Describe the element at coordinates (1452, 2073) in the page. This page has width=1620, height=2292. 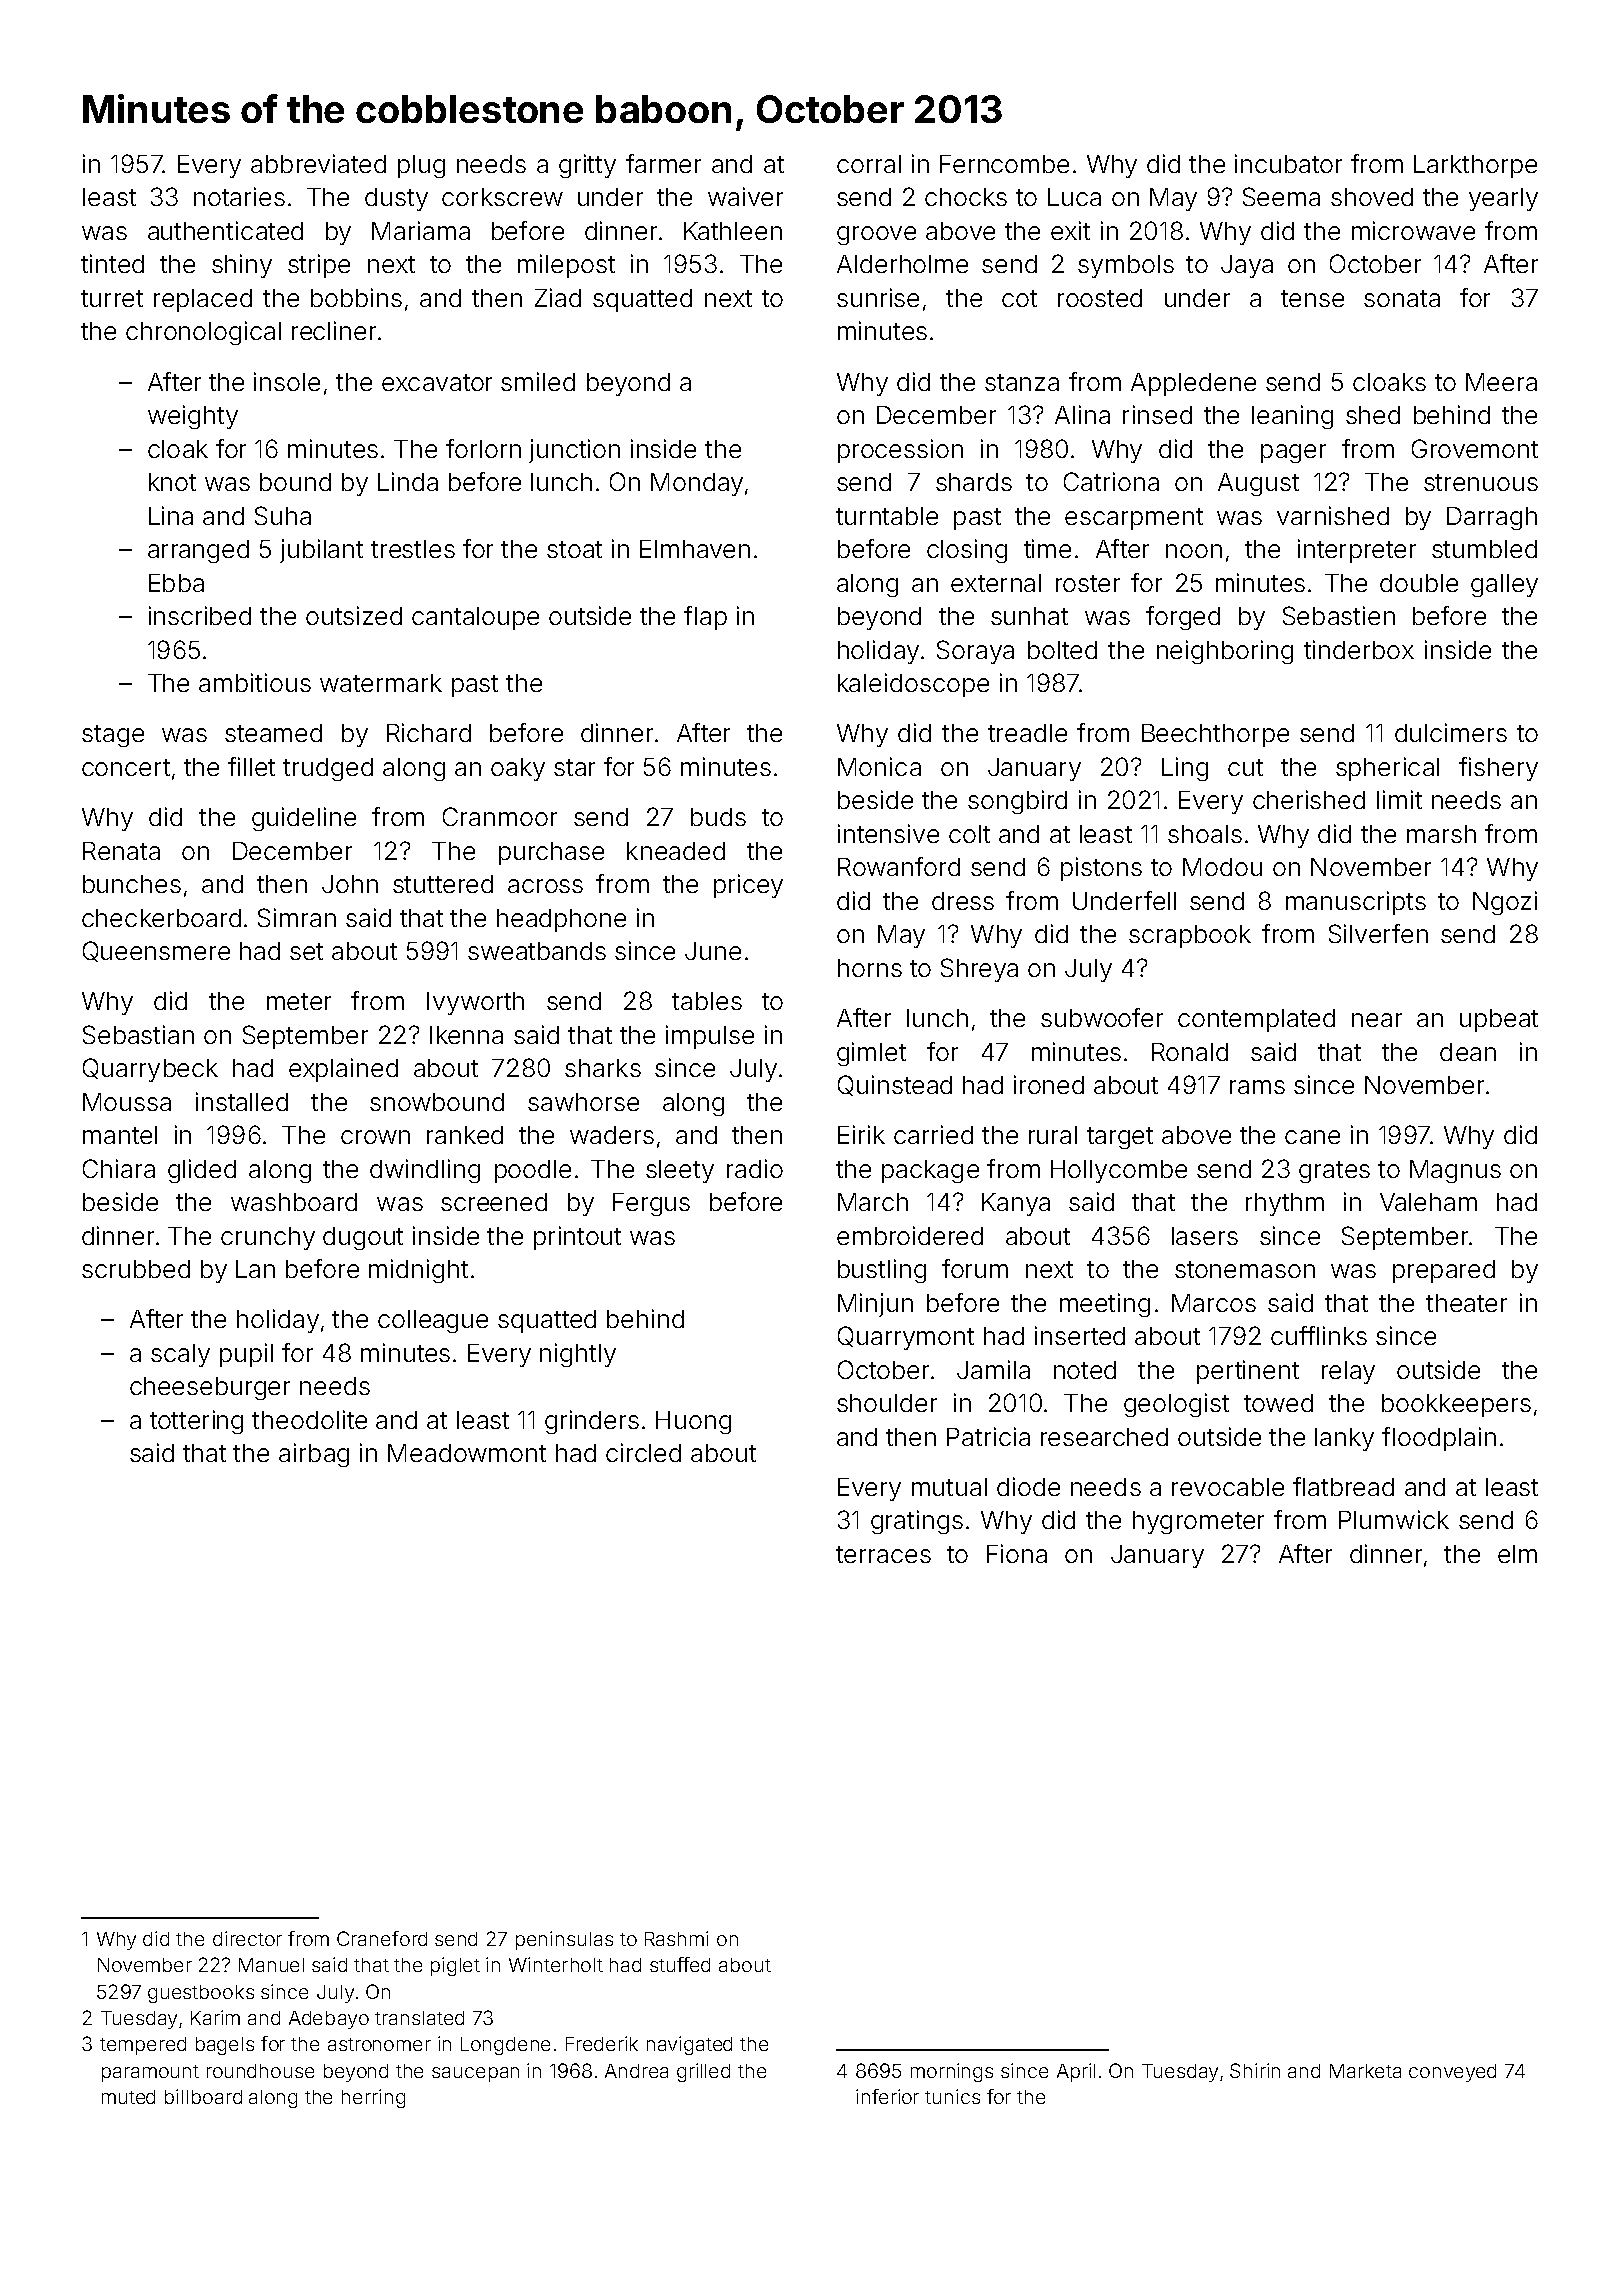
I see `conveyed` at that location.
